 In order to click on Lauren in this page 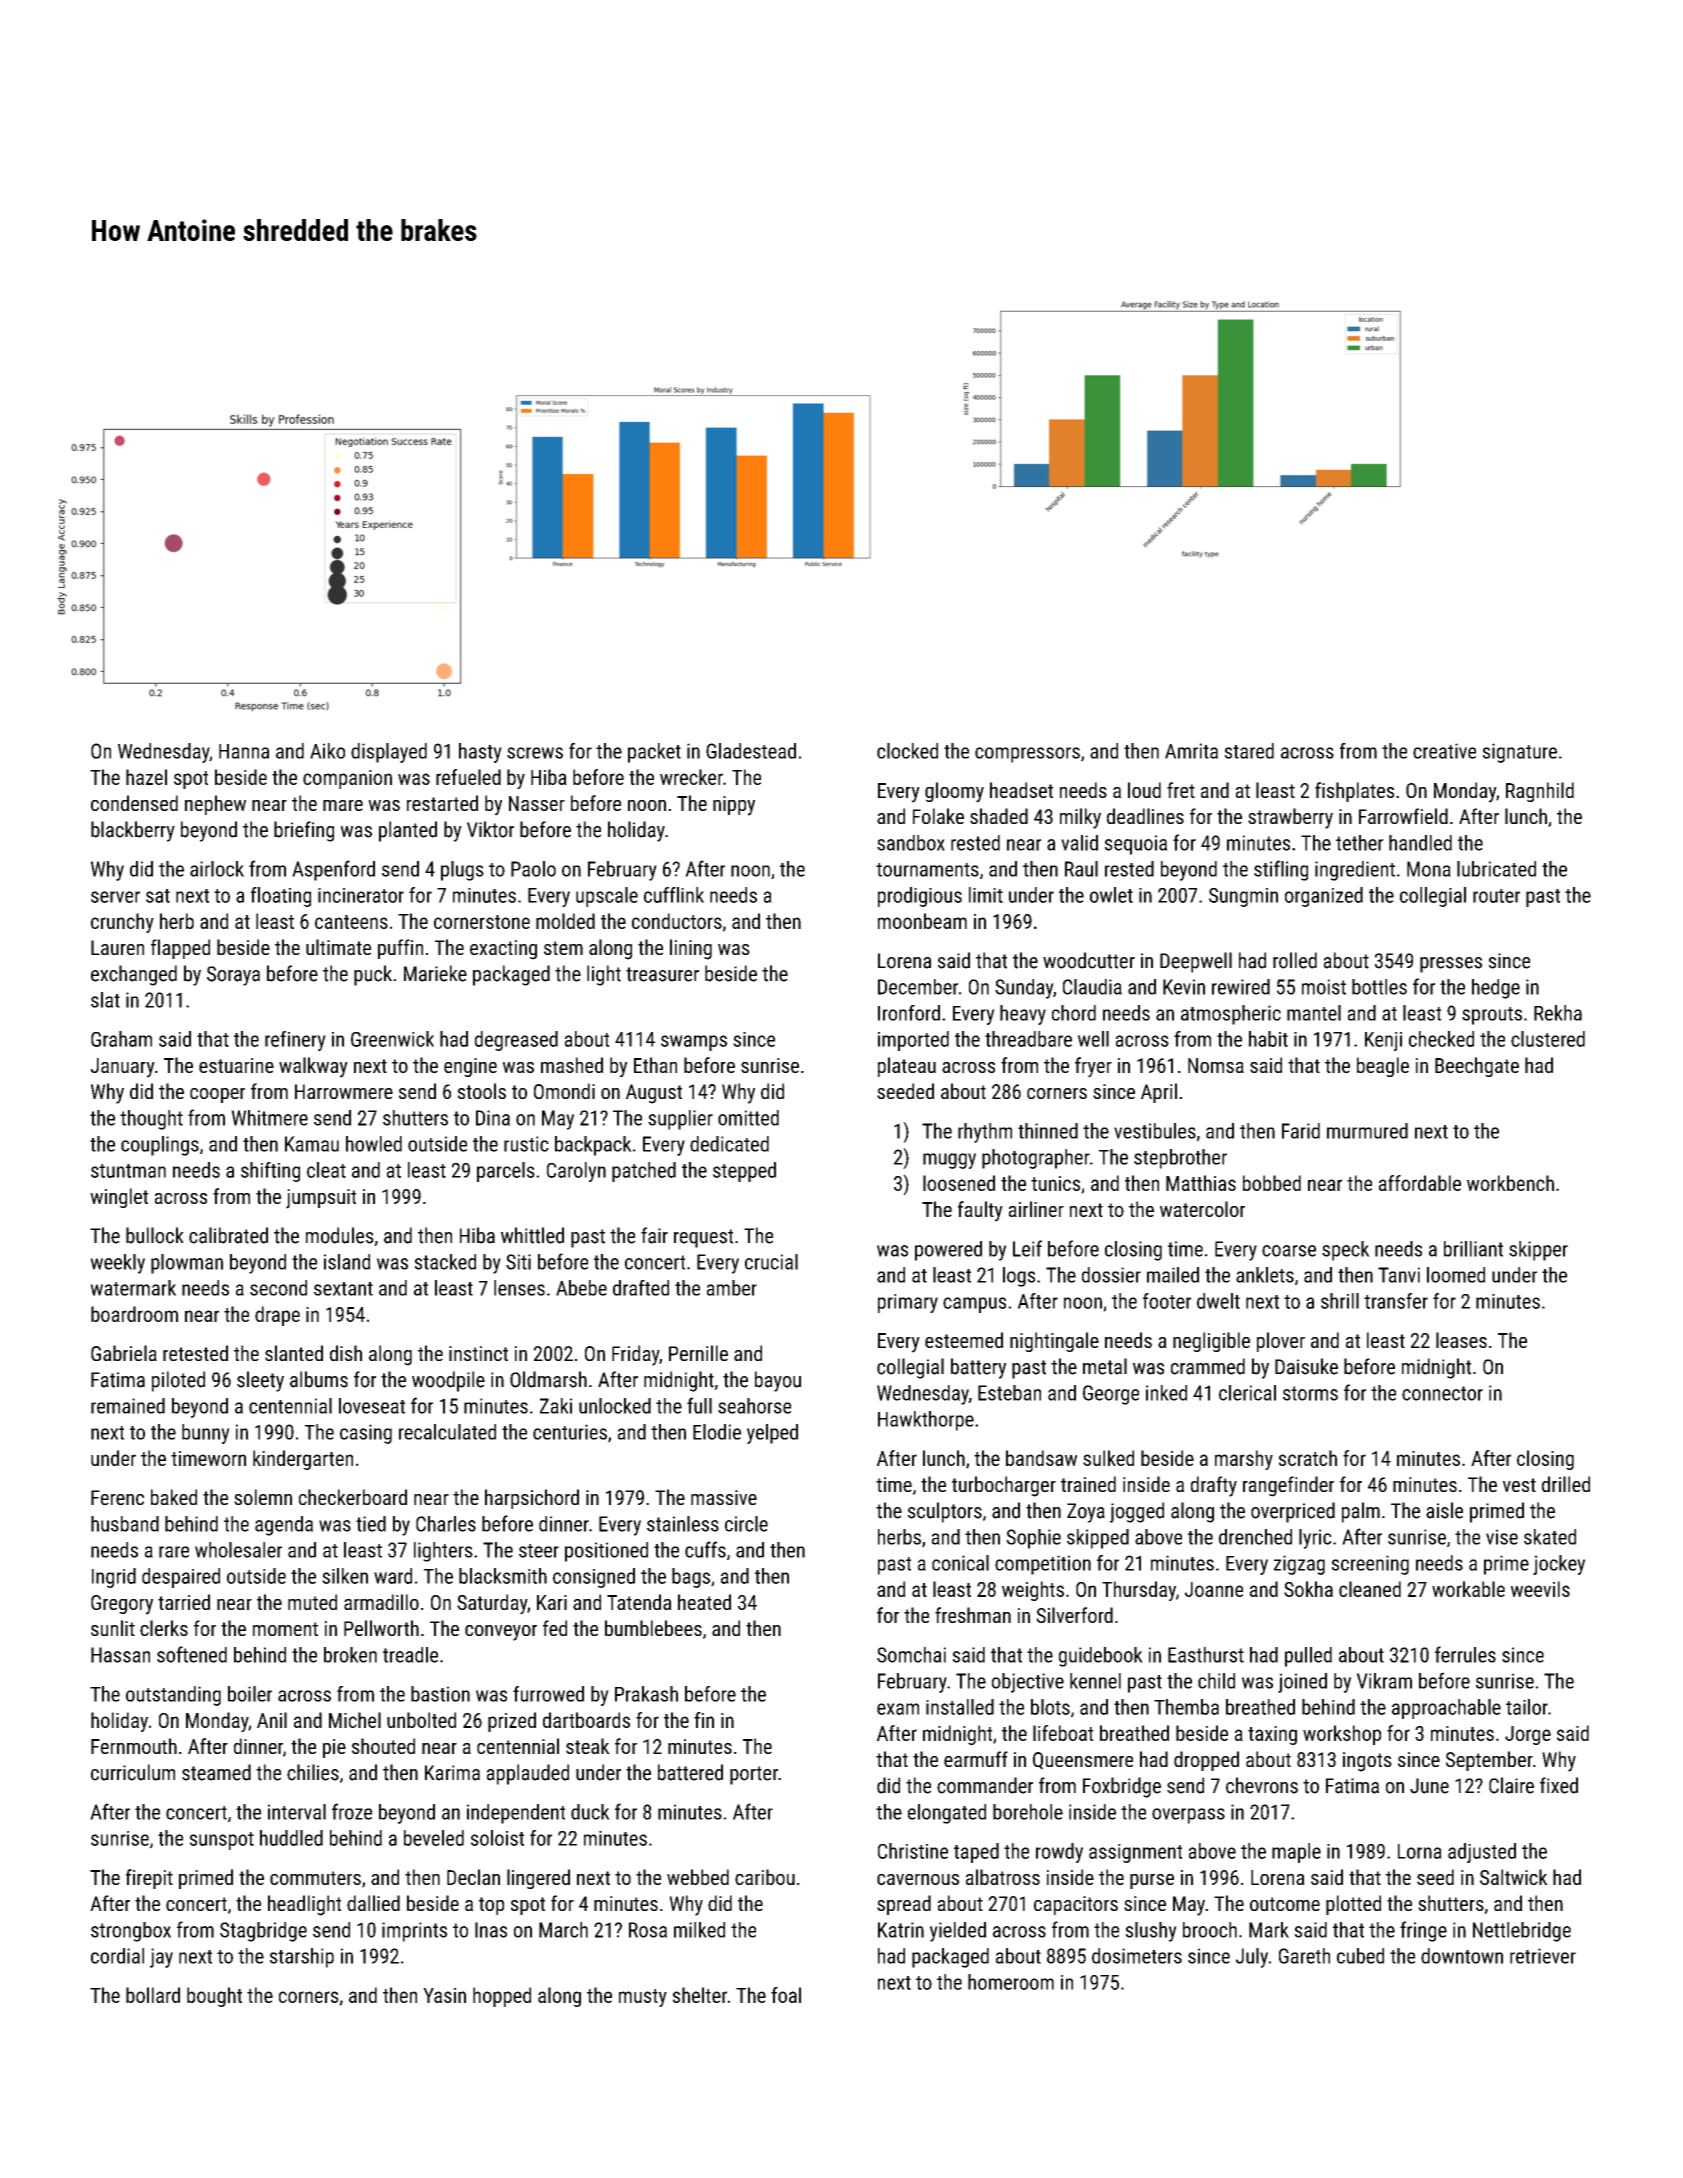, I will do `click(117, 947)`.
